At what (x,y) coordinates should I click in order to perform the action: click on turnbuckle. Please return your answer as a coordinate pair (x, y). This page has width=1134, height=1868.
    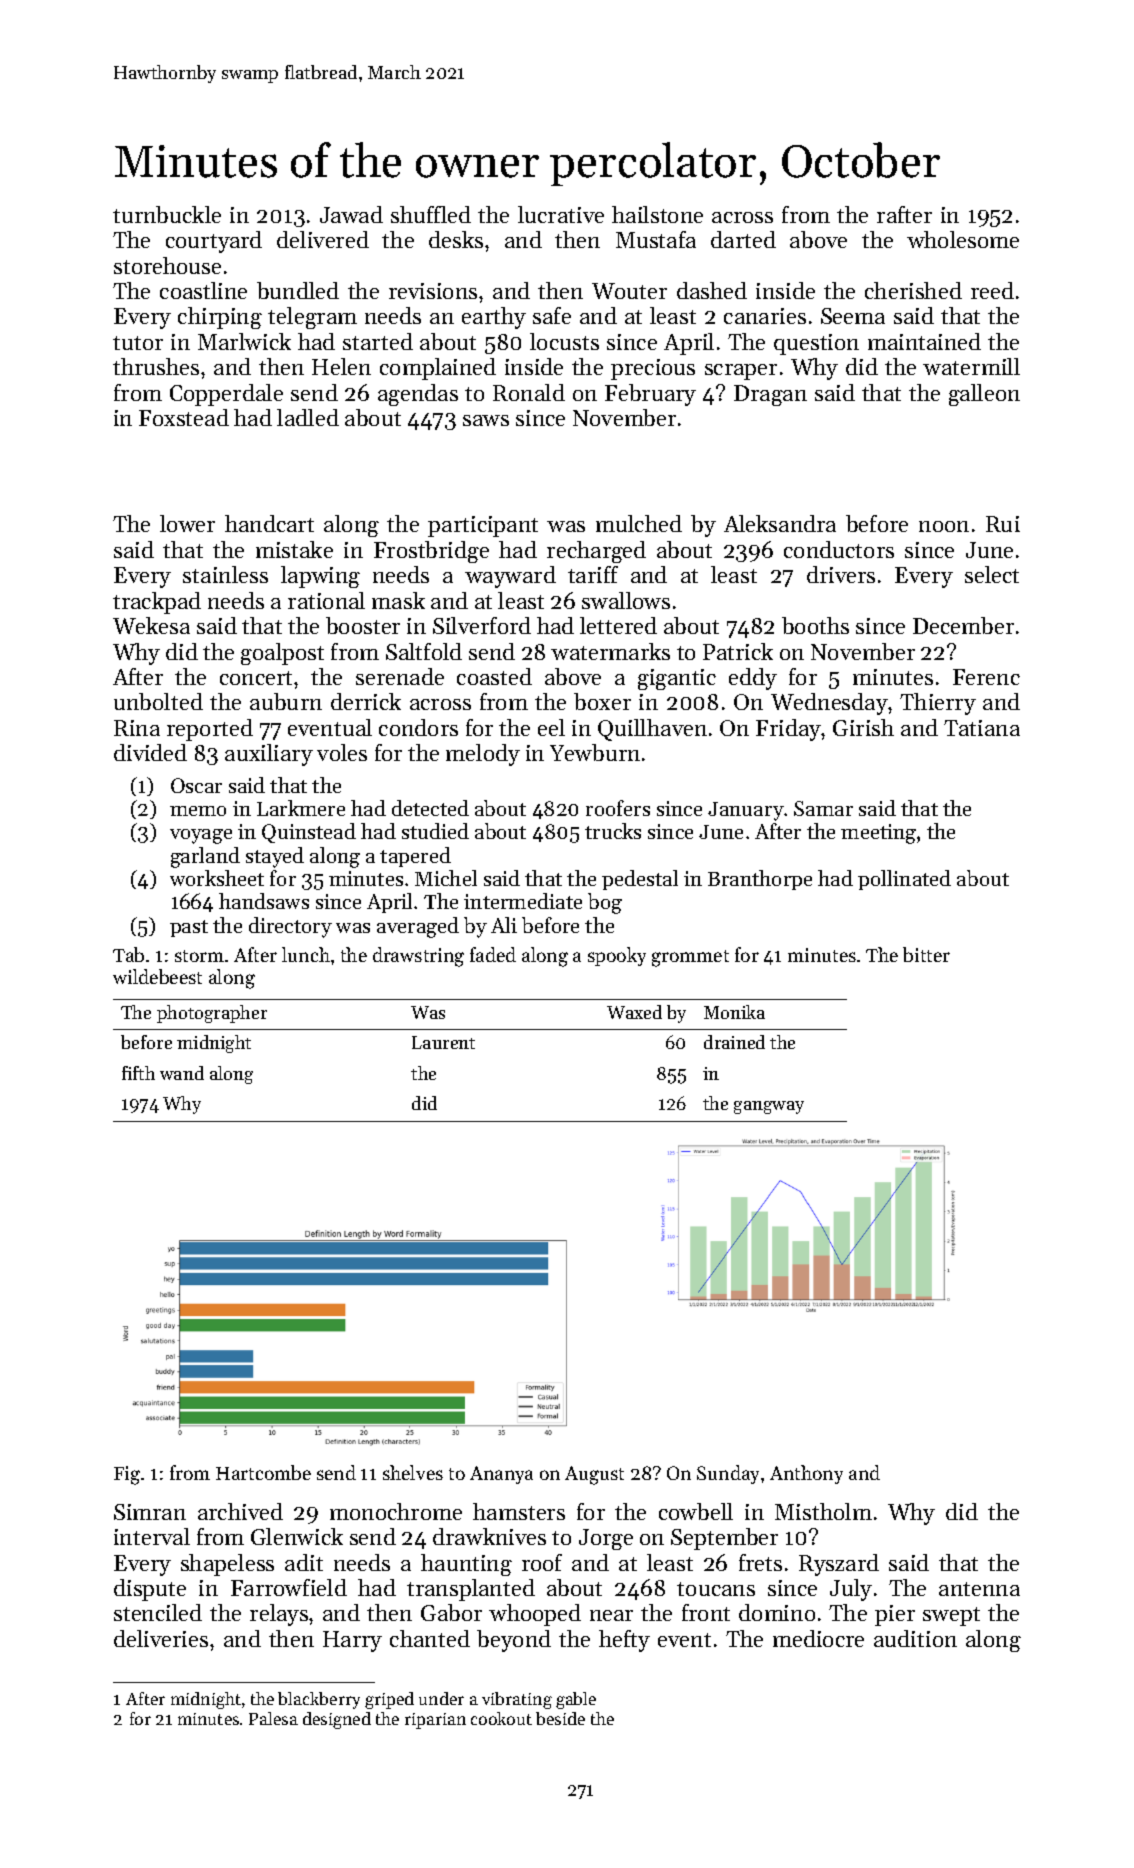
    Looking at the image, I should click on (167, 214).
